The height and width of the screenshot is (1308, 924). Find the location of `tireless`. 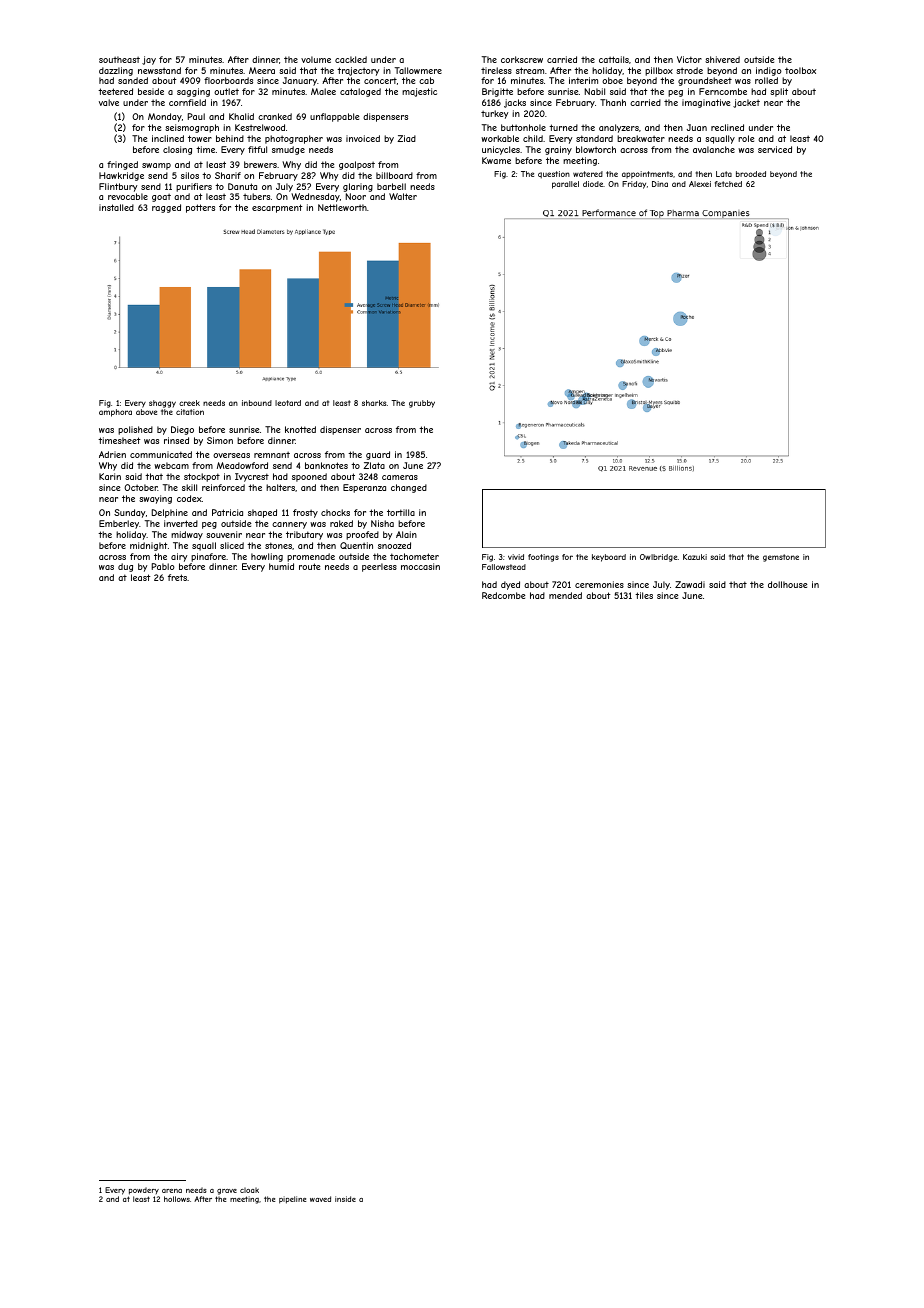

tireless is located at coordinates (496, 70).
